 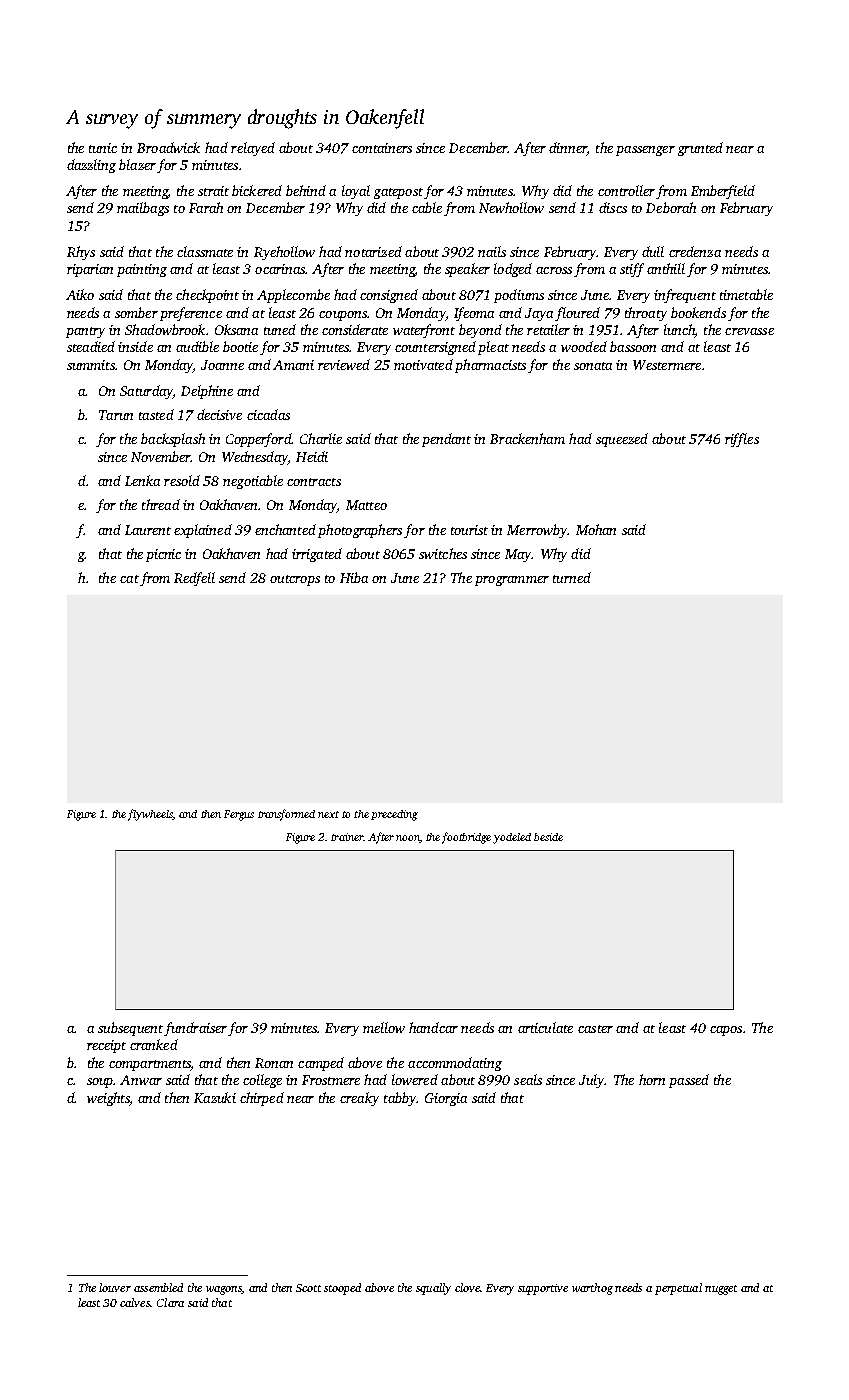 I want to click on painting, so click(x=142, y=270).
